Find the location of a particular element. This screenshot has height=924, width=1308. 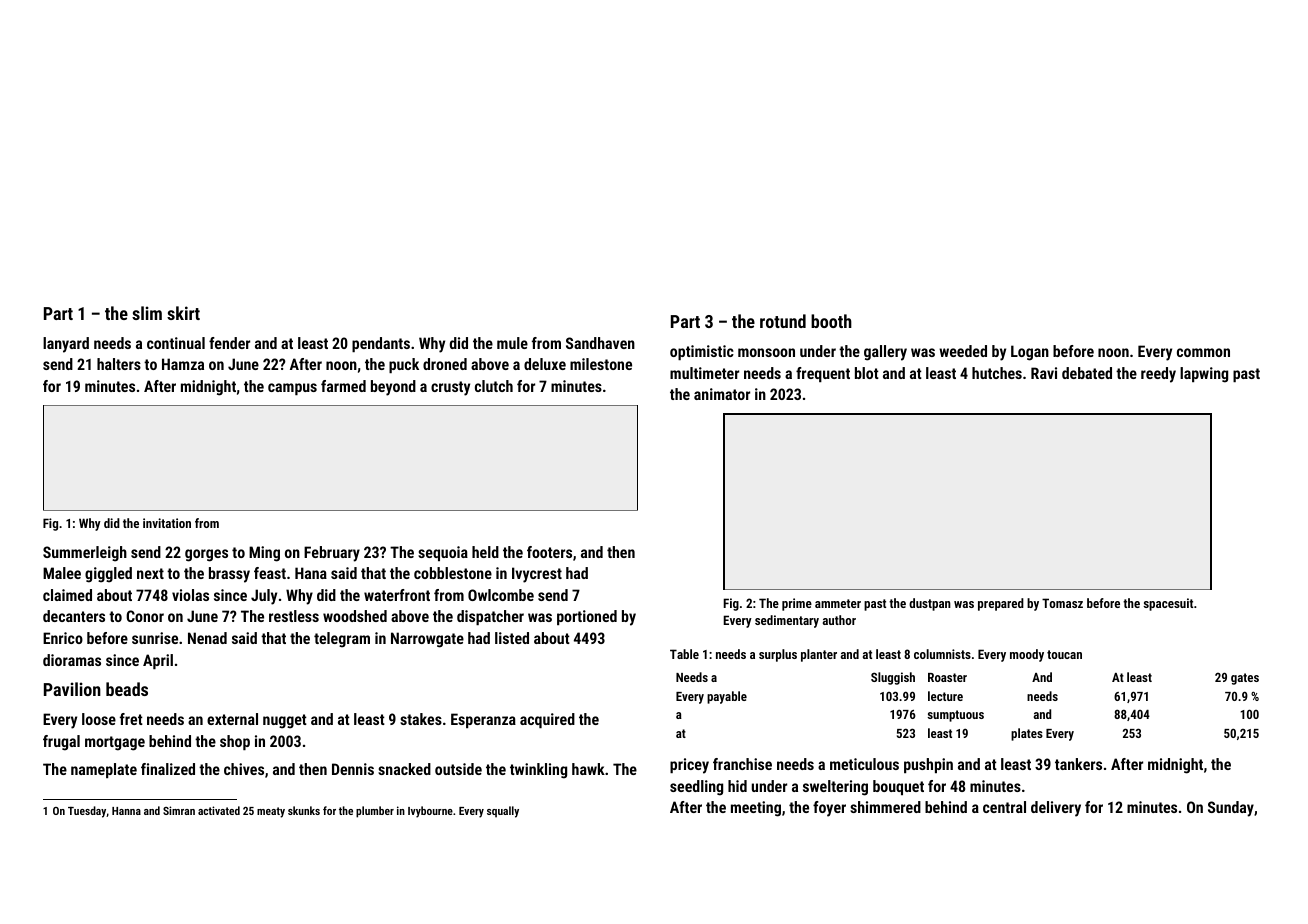

skirt is located at coordinates (183, 313).
